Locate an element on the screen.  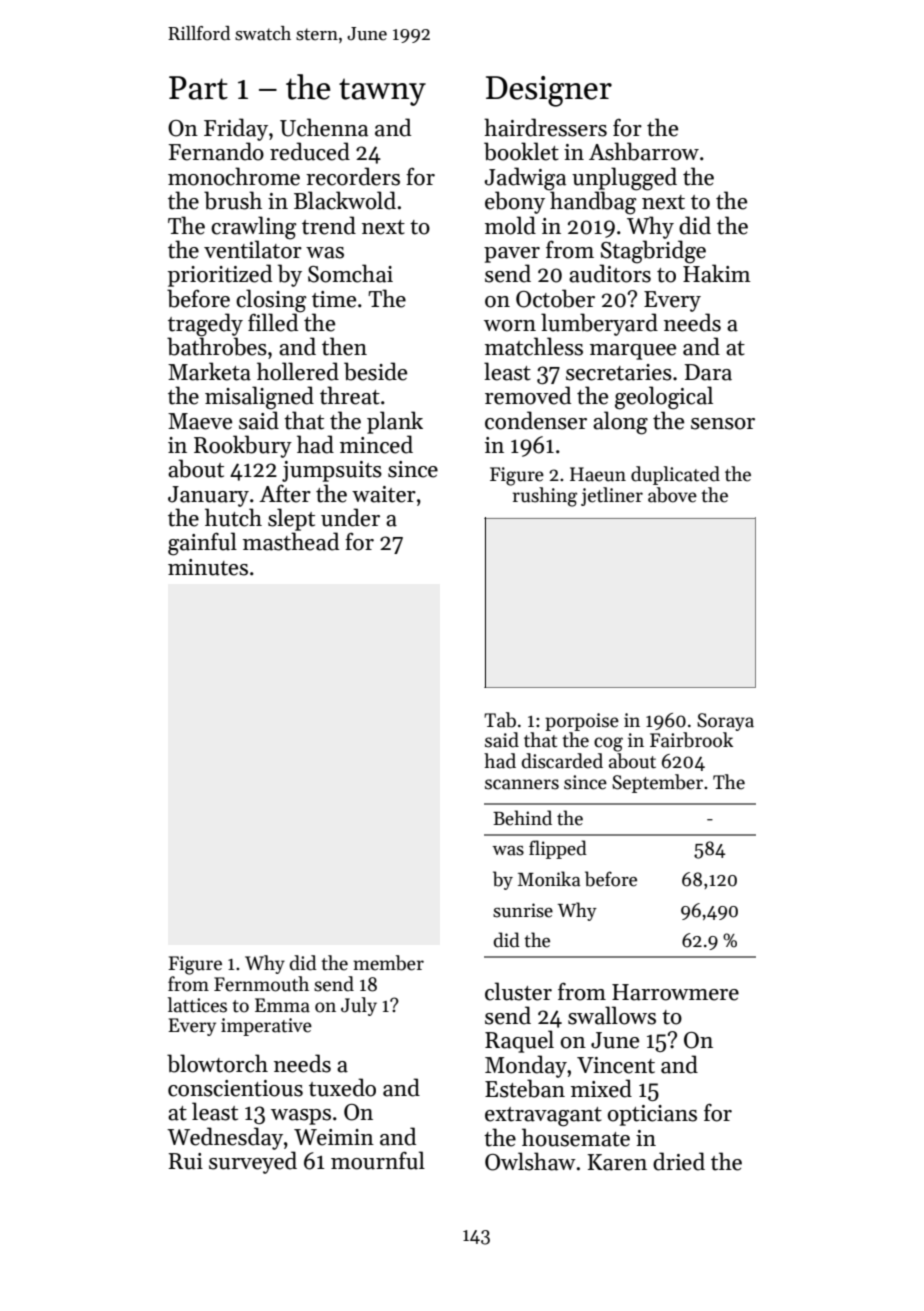
cluster is located at coordinates (518, 991).
